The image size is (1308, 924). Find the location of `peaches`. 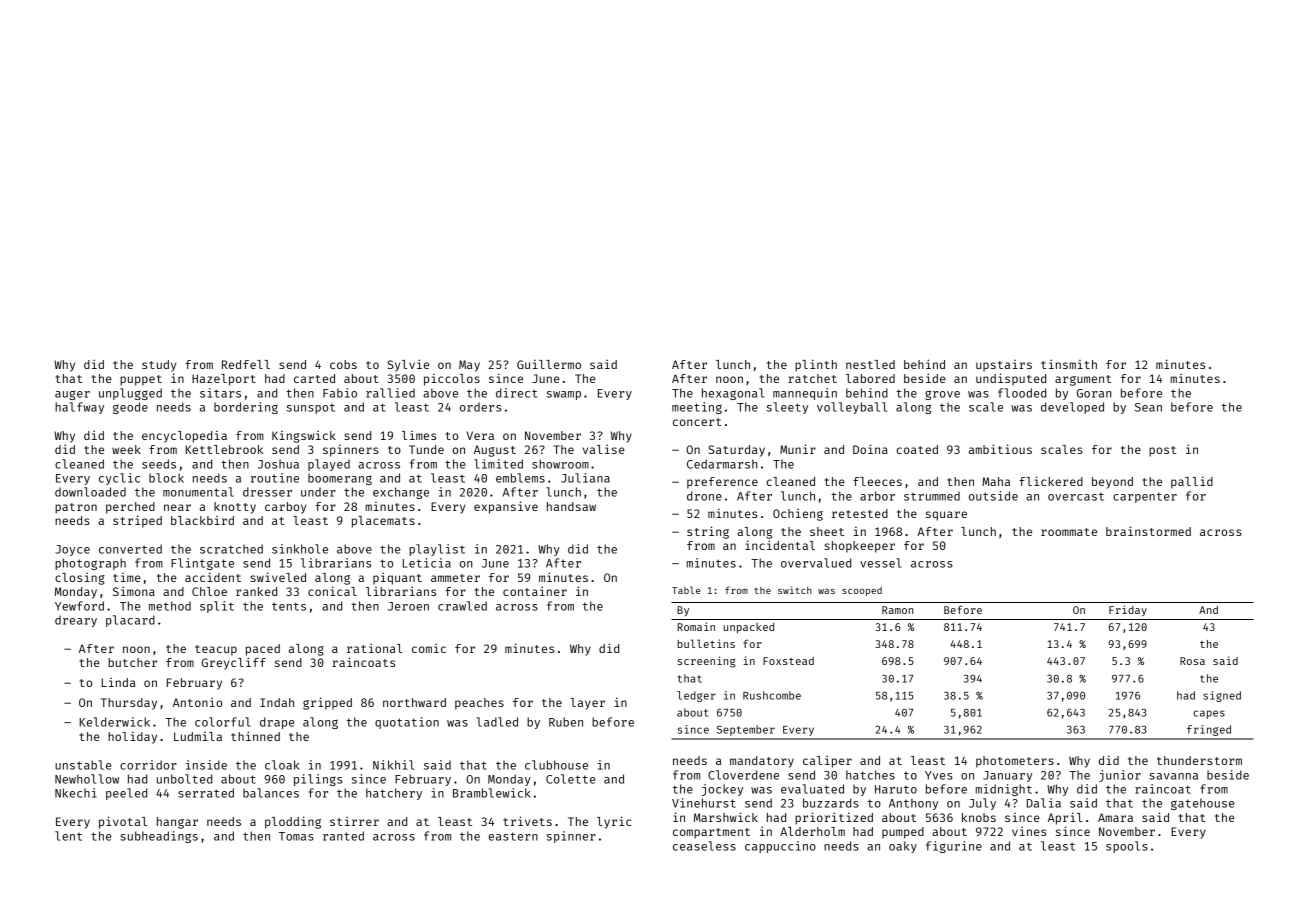

peaches is located at coordinates (479, 704).
